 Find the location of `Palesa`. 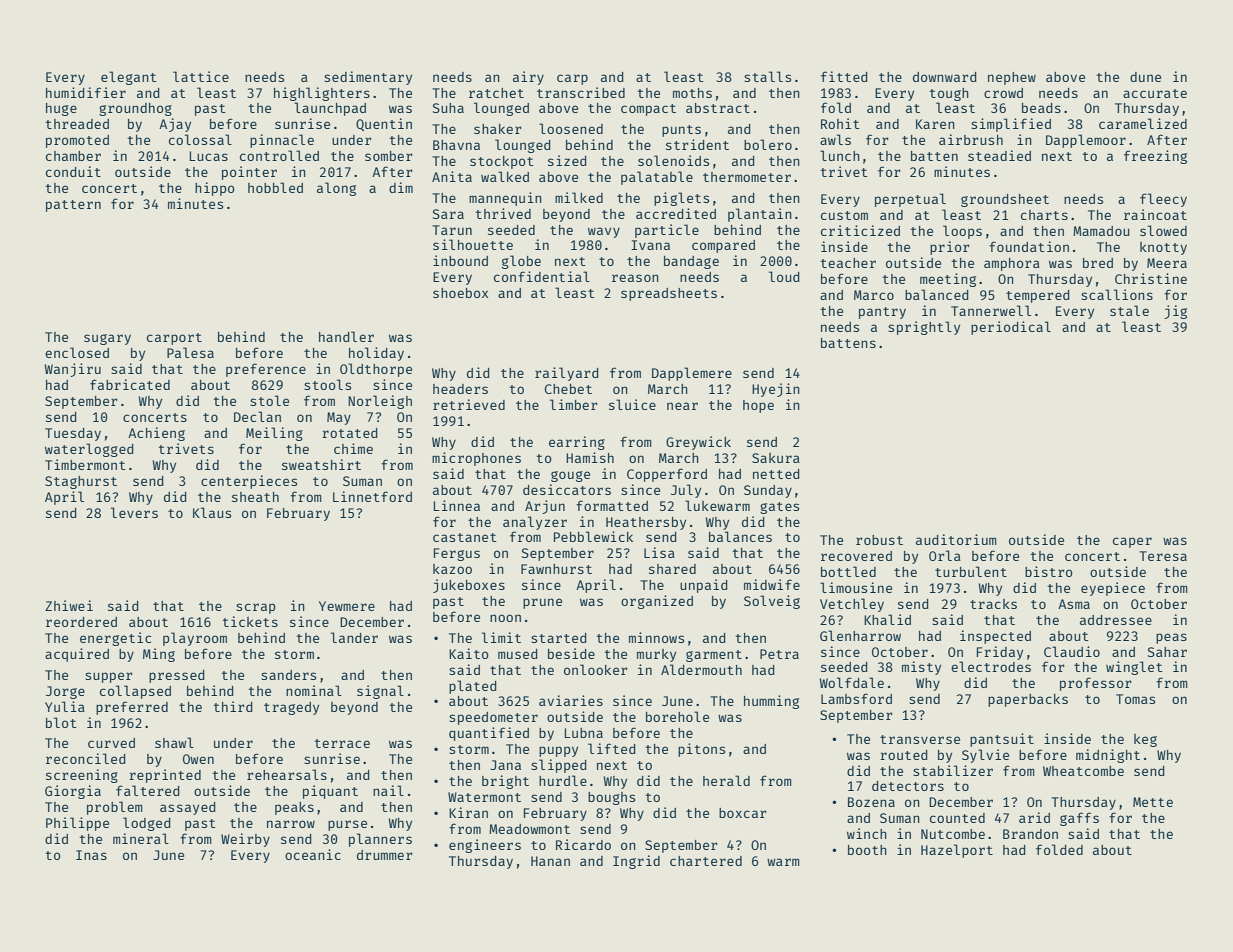

Palesa is located at coordinates (190, 352).
